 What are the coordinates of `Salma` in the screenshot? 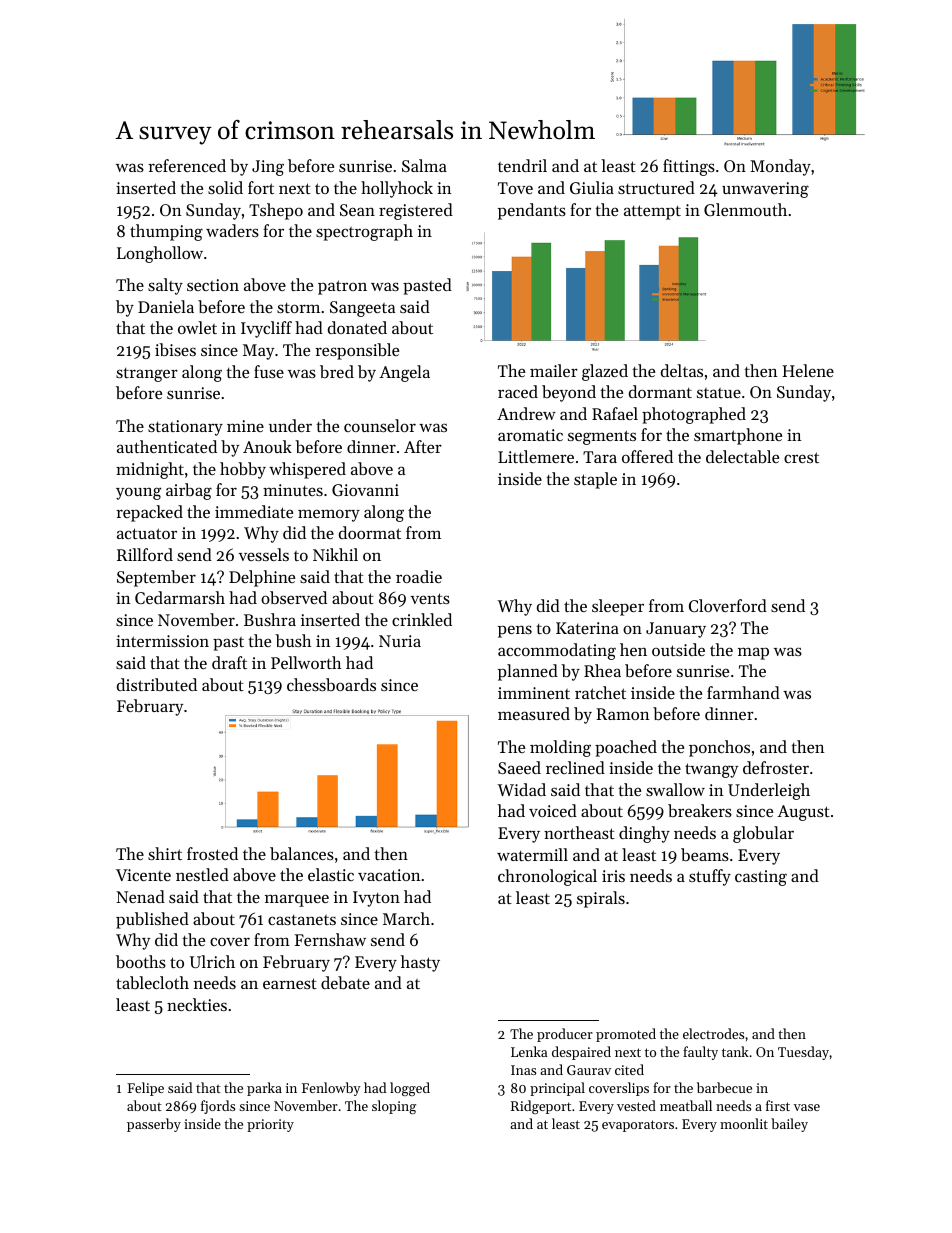 It's located at (424, 165).
